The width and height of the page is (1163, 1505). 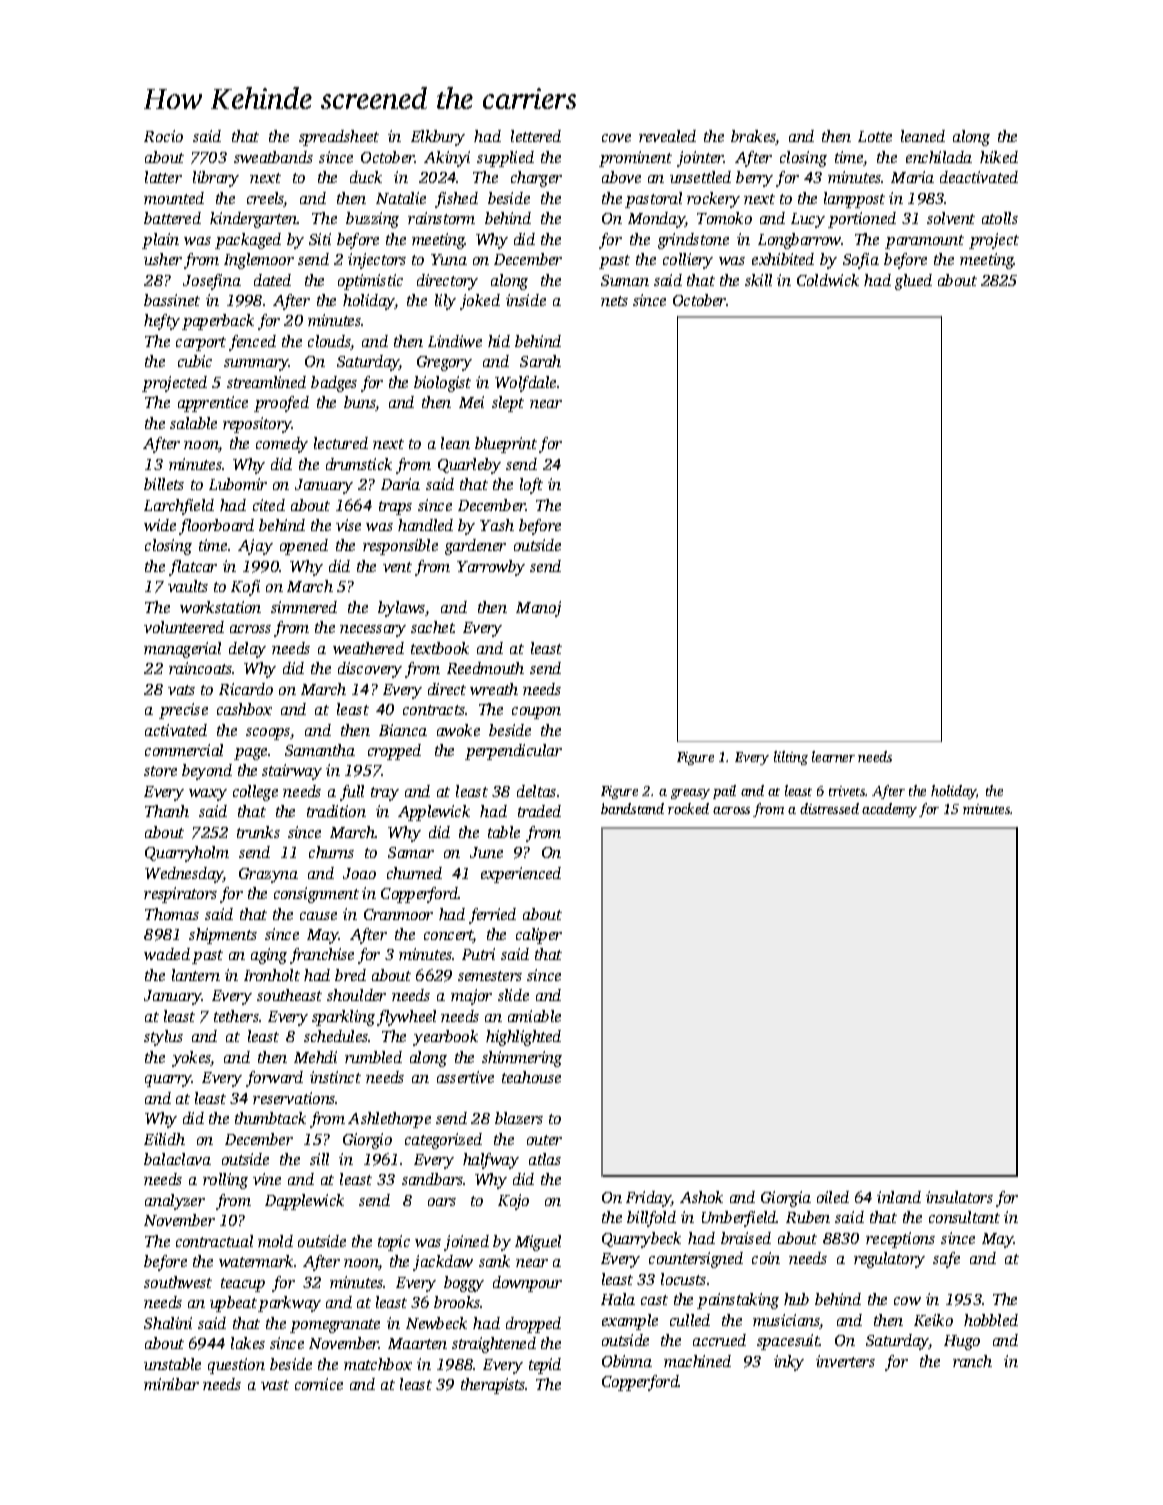 I want to click on repository, so click(x=257, y=425).
